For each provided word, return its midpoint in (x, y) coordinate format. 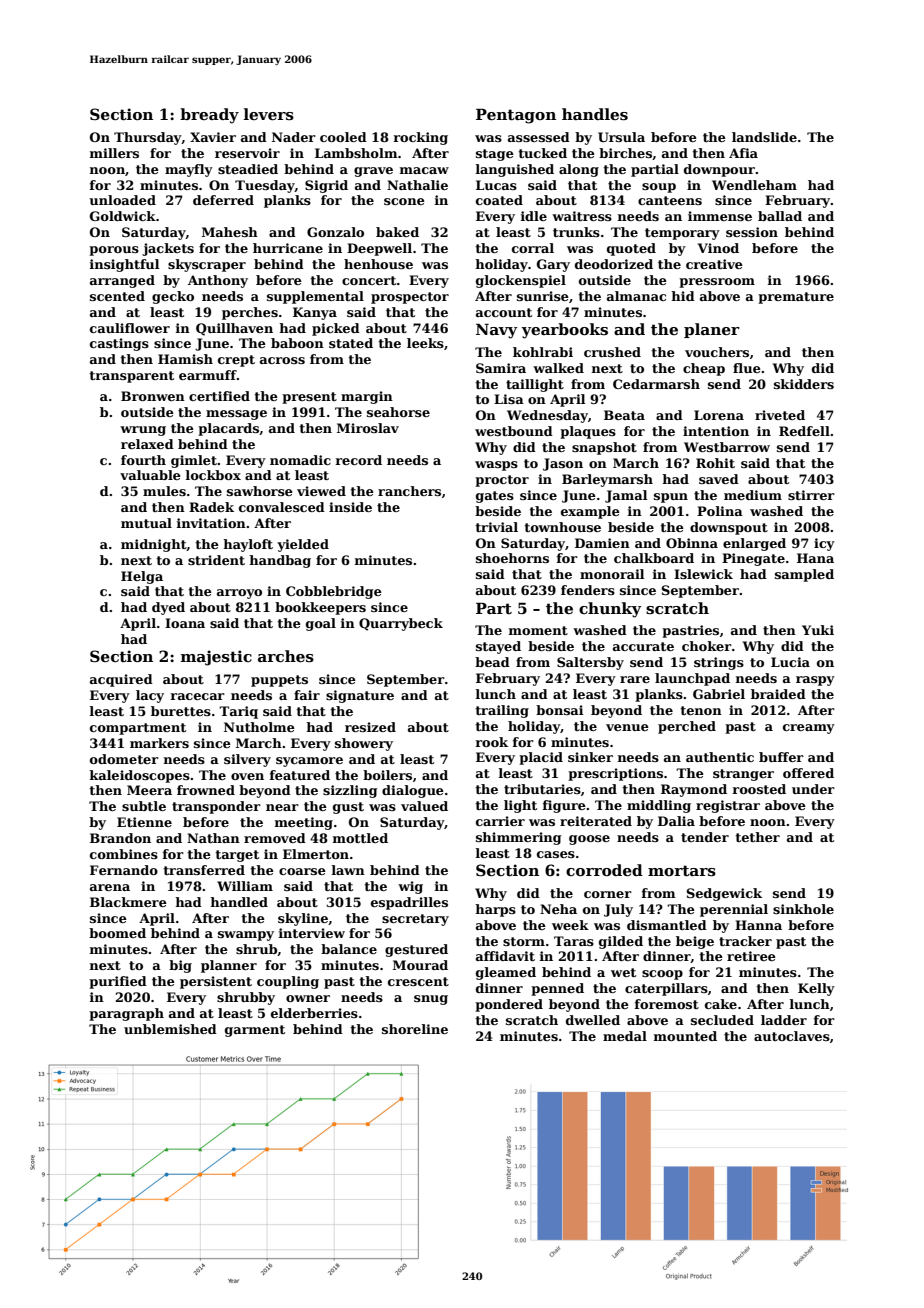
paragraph (126, 1014)
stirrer (811, 495)
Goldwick (123, 216)
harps (495, 910)
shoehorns (512, 558)
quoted (631, 249)
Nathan (213, 838)
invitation (211, 523)
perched (687, 727)
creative (714, 264)
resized (370, 727)
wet (623, 972)
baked (397, 232)
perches (250, 313)
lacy (150, 696)
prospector (410, 298)
